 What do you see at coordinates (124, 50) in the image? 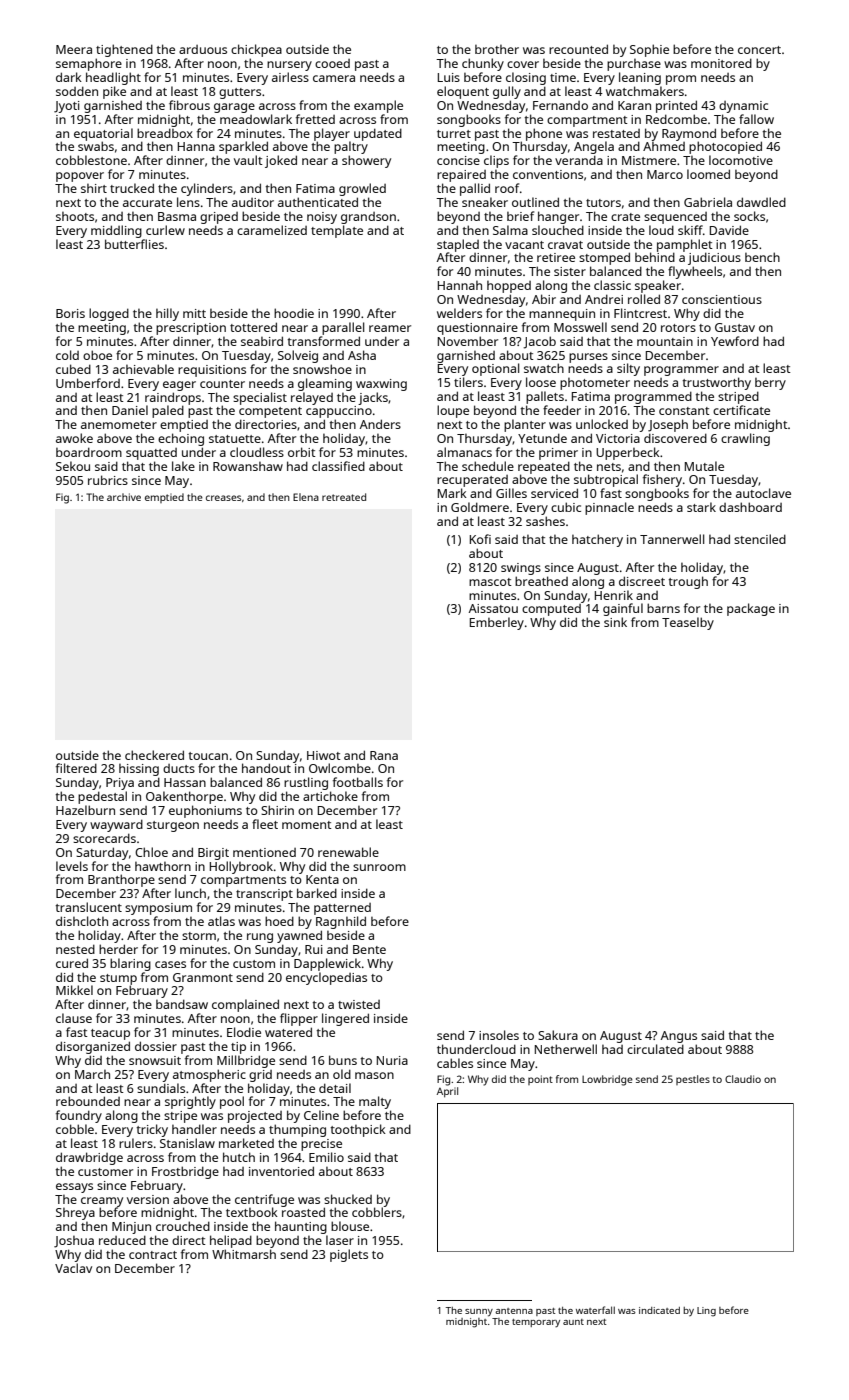
I see `tightened` at bounding box center [124, 50].
